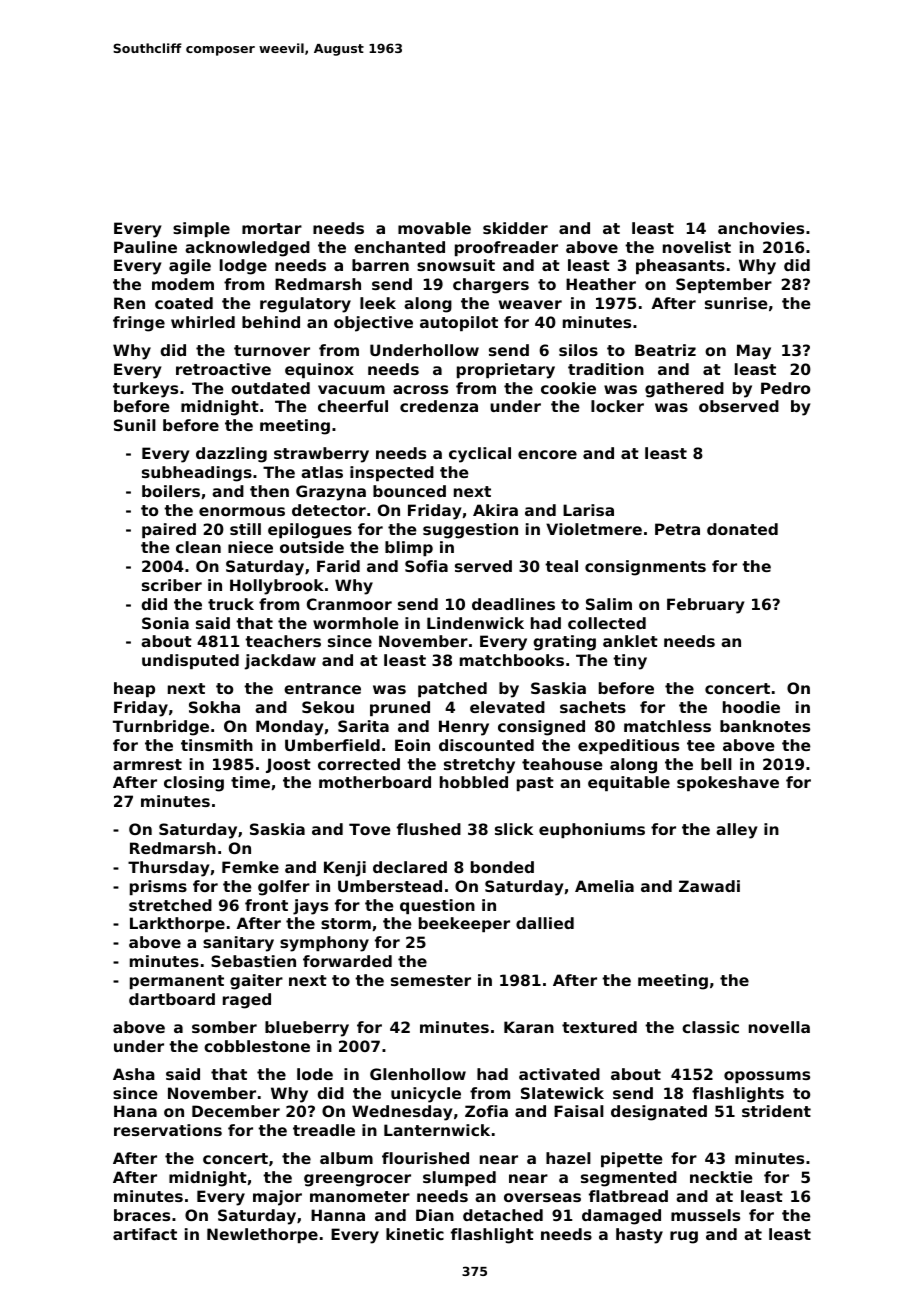 This document has height=1308, width=924. What do you see at coordinates (277, 1198) in the document?
I see `major` at bounding box center [277, 1198].
